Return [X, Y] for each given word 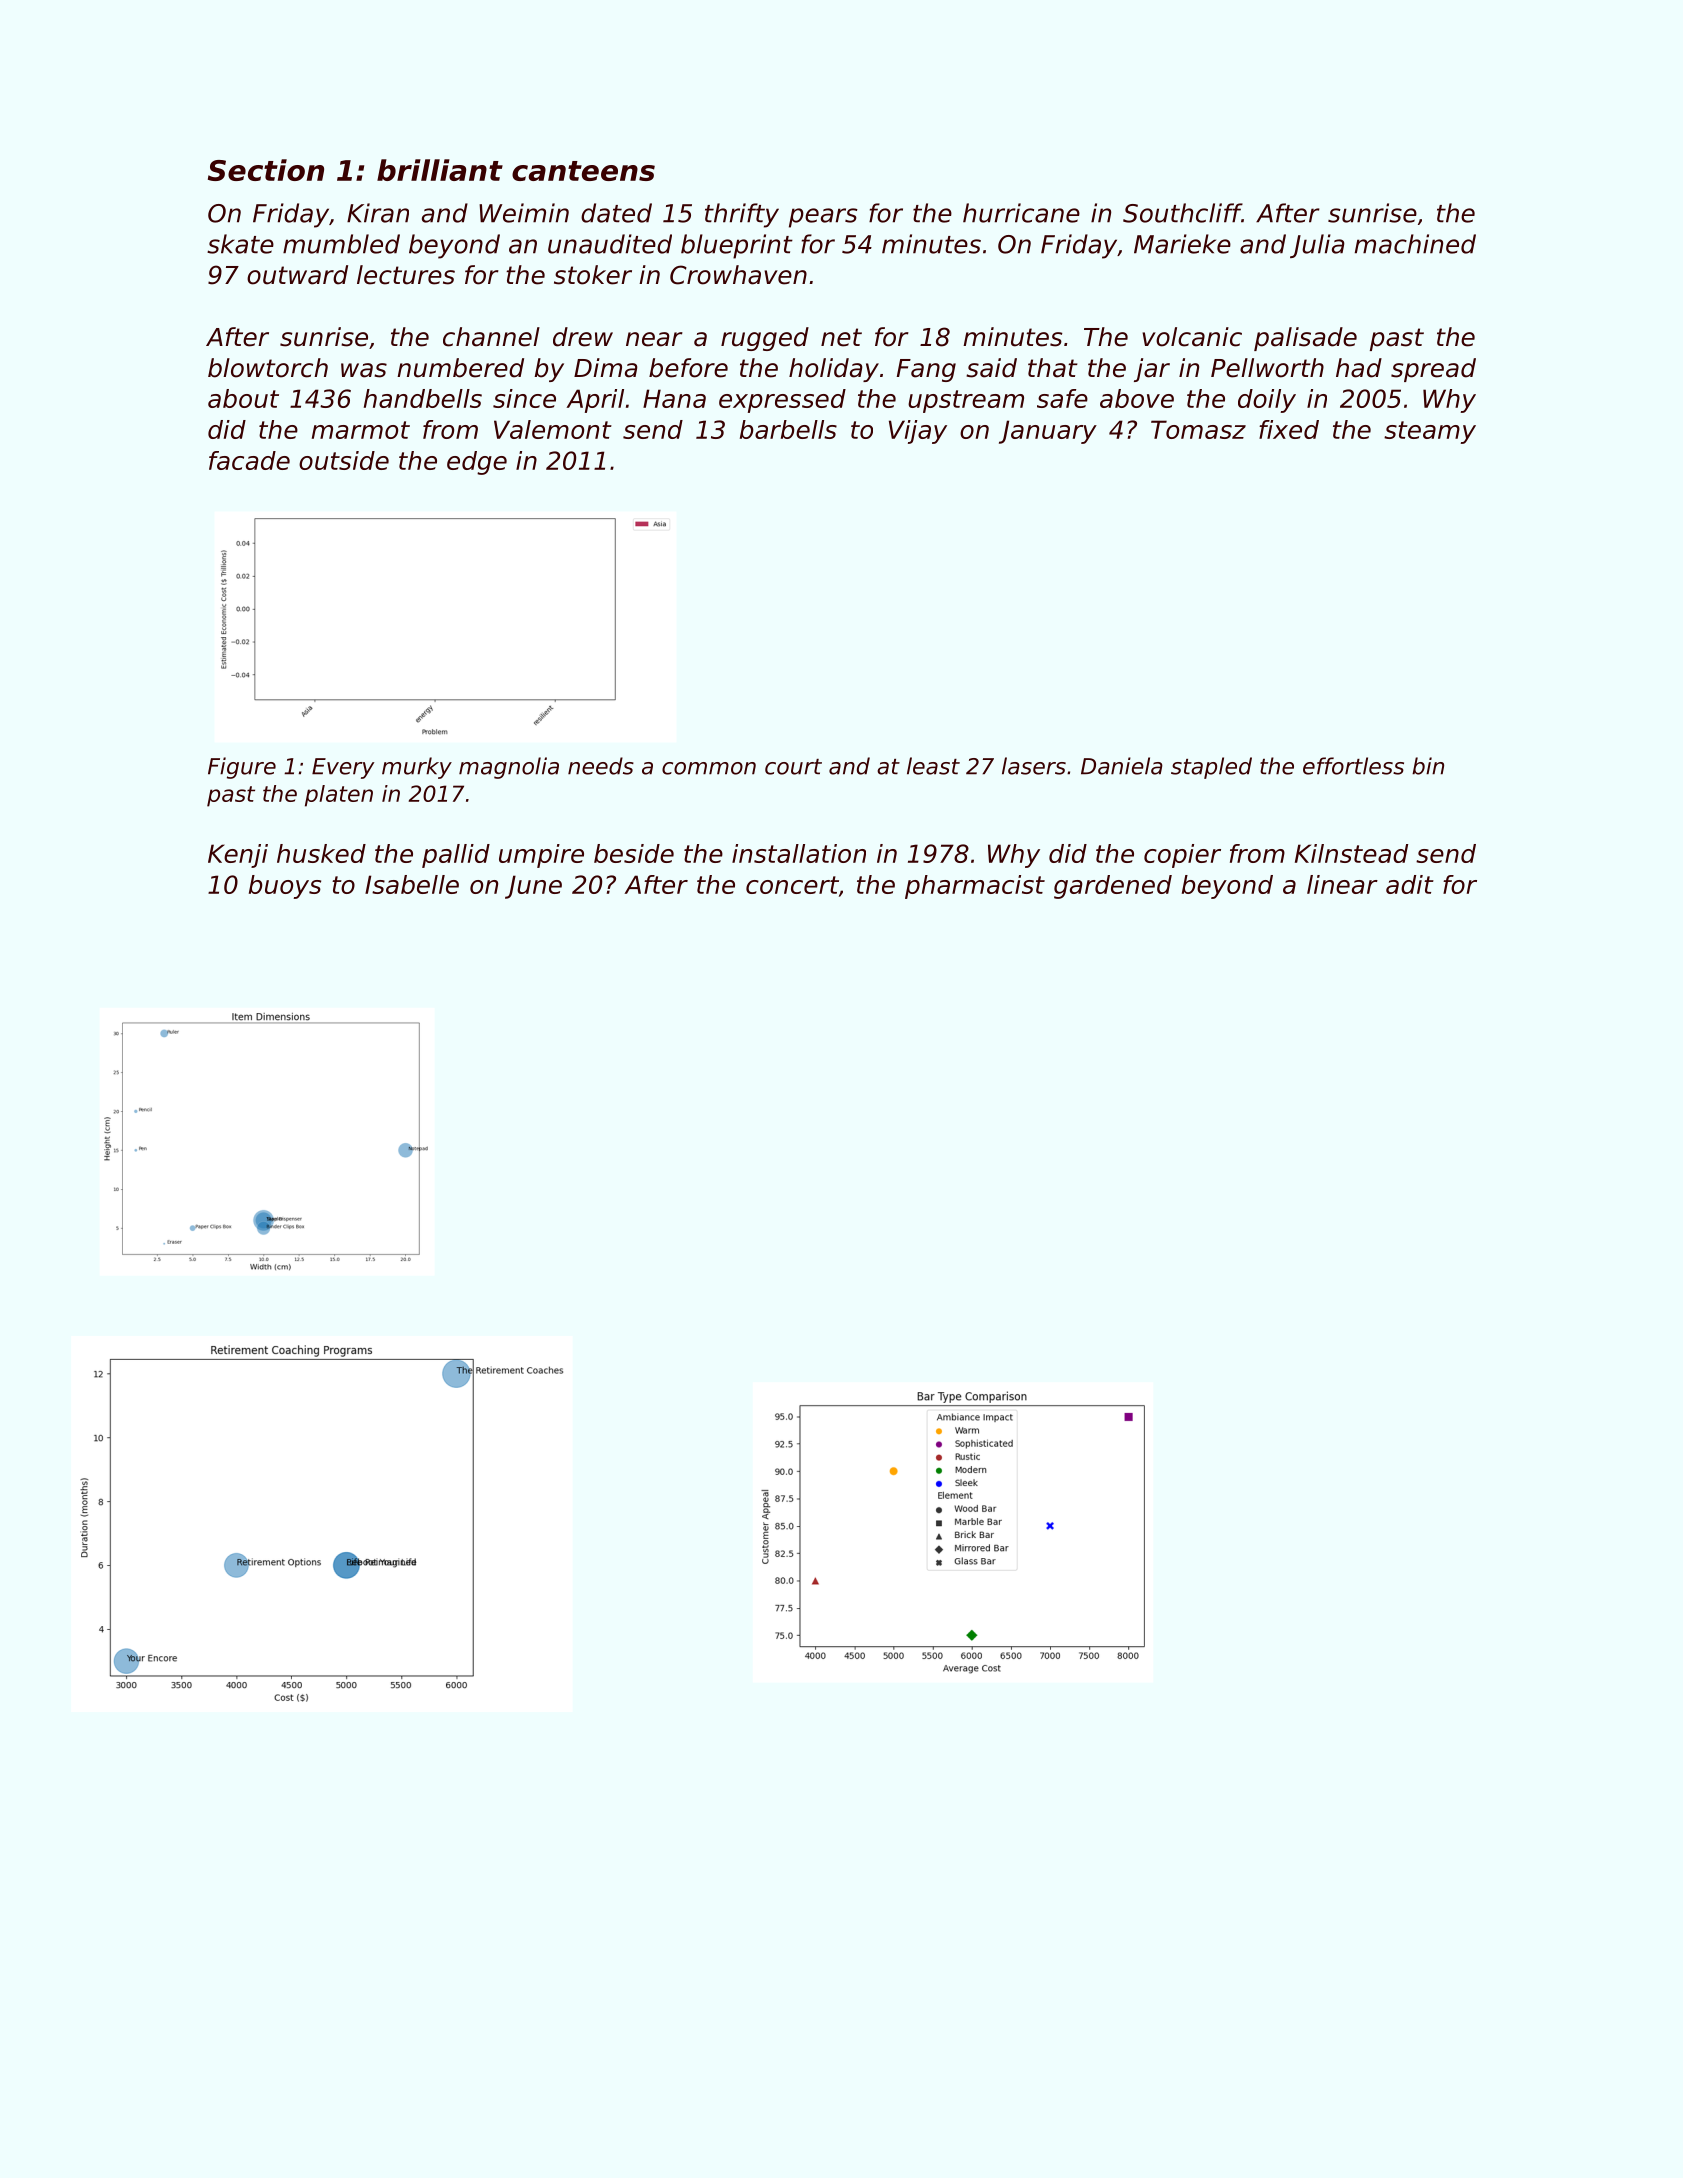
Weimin [524, 213]
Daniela [1122, 766]
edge [477, 463]
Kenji [238, 856]
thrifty [742, 215]
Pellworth [1267, 368]
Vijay [918, 432]
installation [799, 853]
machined [1415, 244]
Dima [606, 368]
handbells [423, 398]
